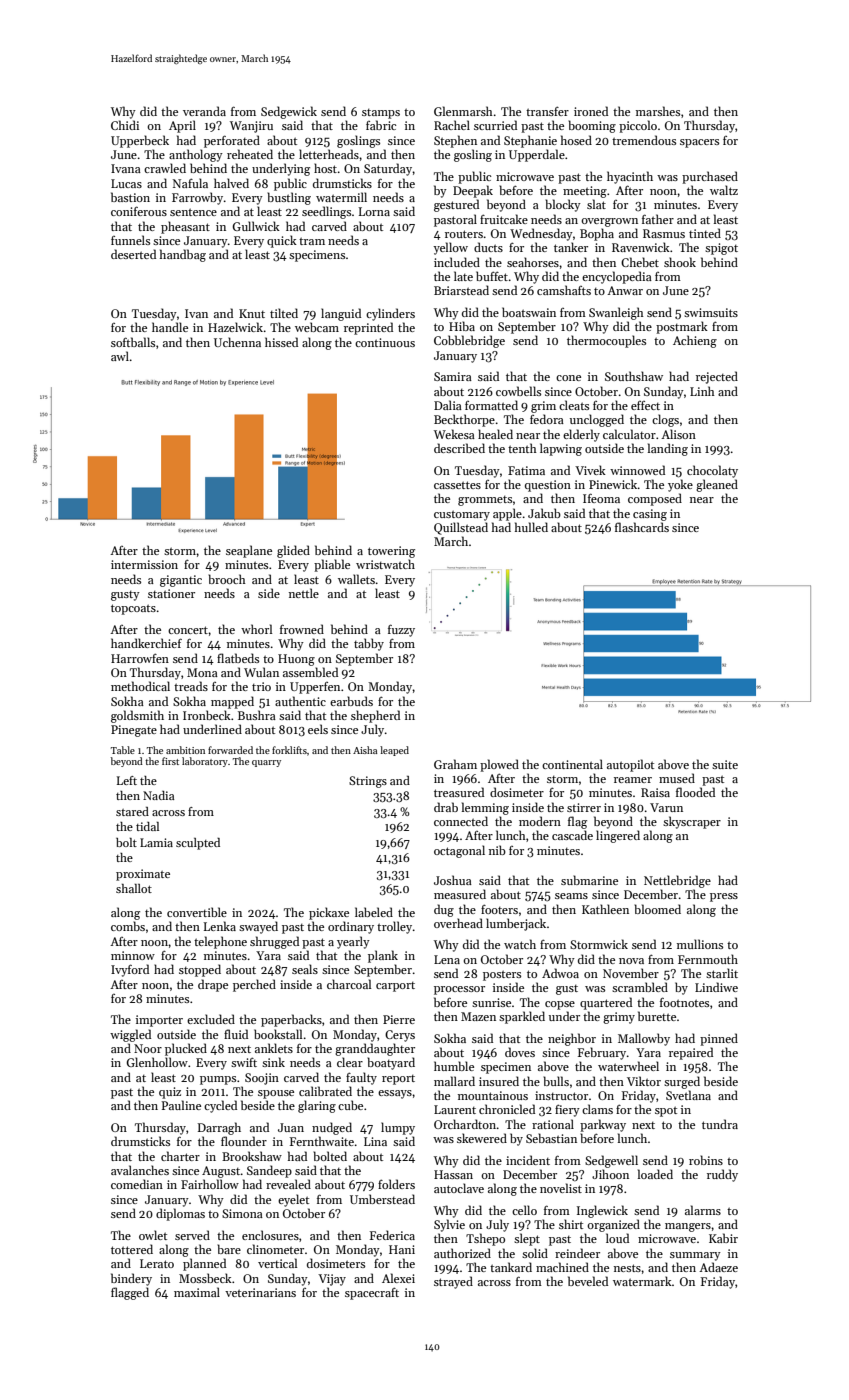 The height and width of the image is (1400, 849). Describe the element at coordinates (394, 927) in the image. I see `trolley` at that location.
